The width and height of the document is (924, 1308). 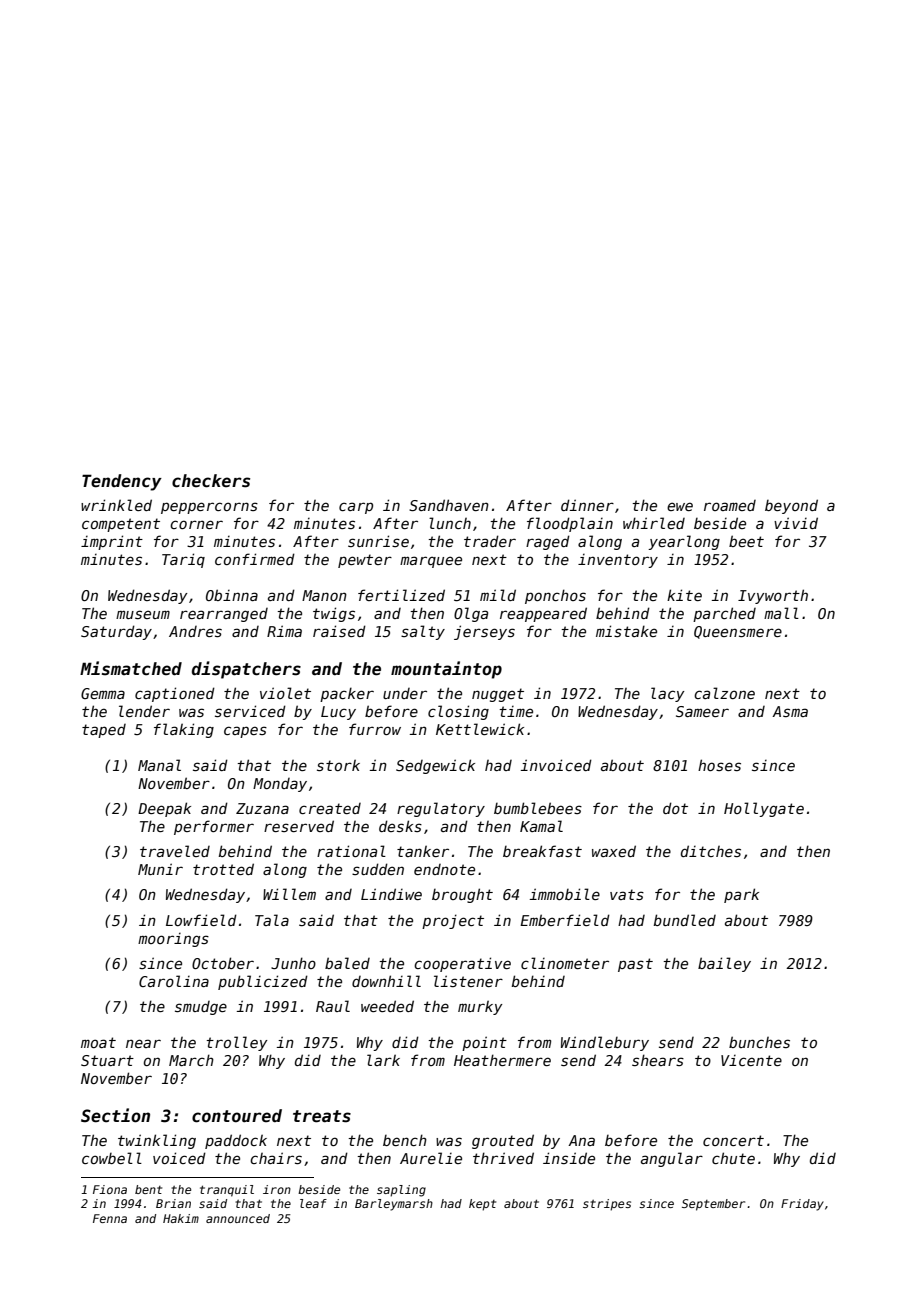 What do you see at coordinates (394, 1205) in the document?
I see `Barleymarsh` at bounding box center [394, 1205].
